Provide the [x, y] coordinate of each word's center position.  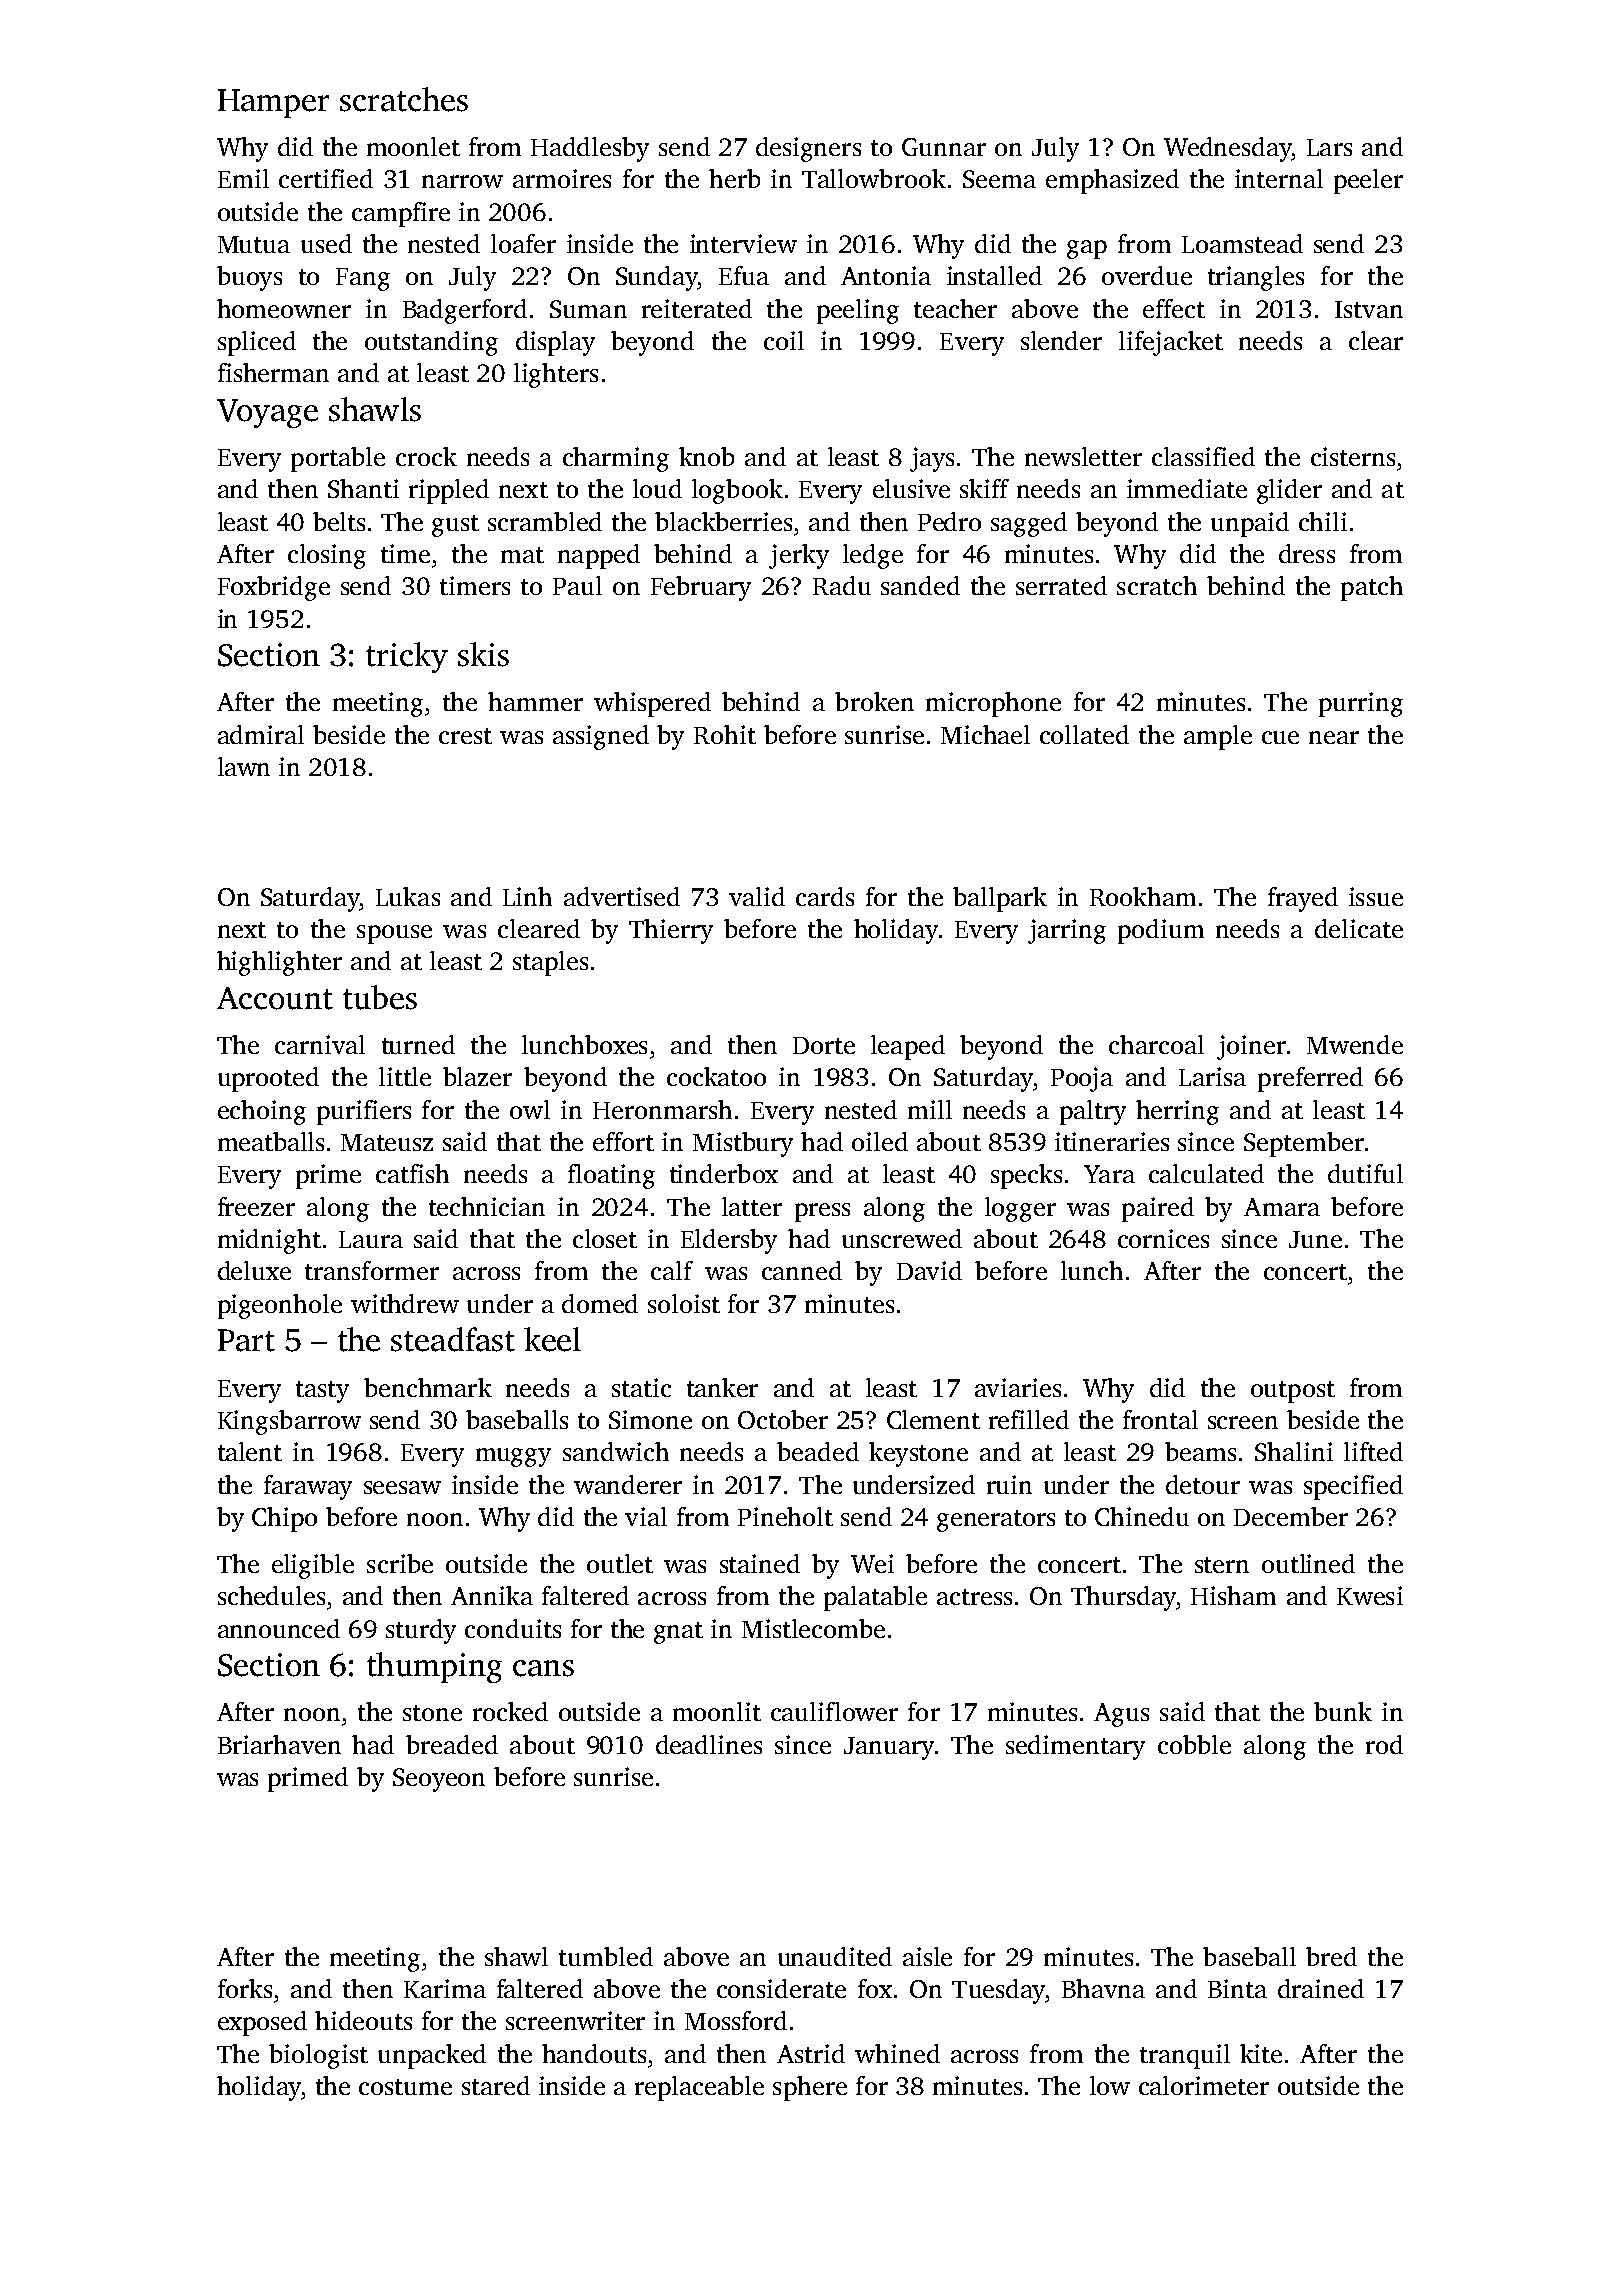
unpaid [1250, 524]
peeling [858, 311]
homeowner [284, 308]
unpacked [432, 2056]
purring [1361, 704]
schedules [271, 1595]
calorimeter [1204, 2085]
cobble [1194, 1744]
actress [974, 1597]
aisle [927, 1956]
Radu [842, 585]
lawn [244, 766]
